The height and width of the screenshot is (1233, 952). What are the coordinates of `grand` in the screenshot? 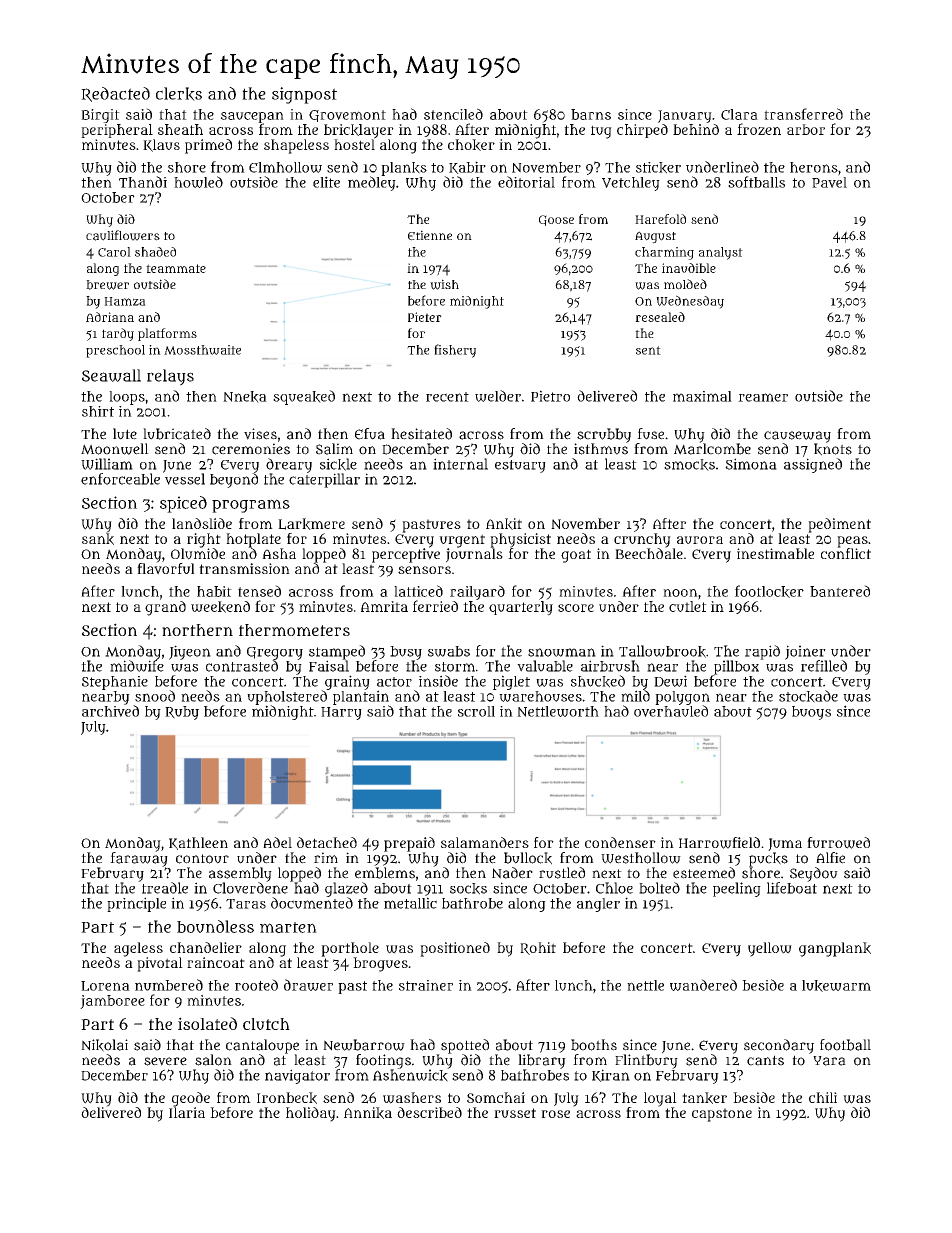 It's located at (165, 608).
